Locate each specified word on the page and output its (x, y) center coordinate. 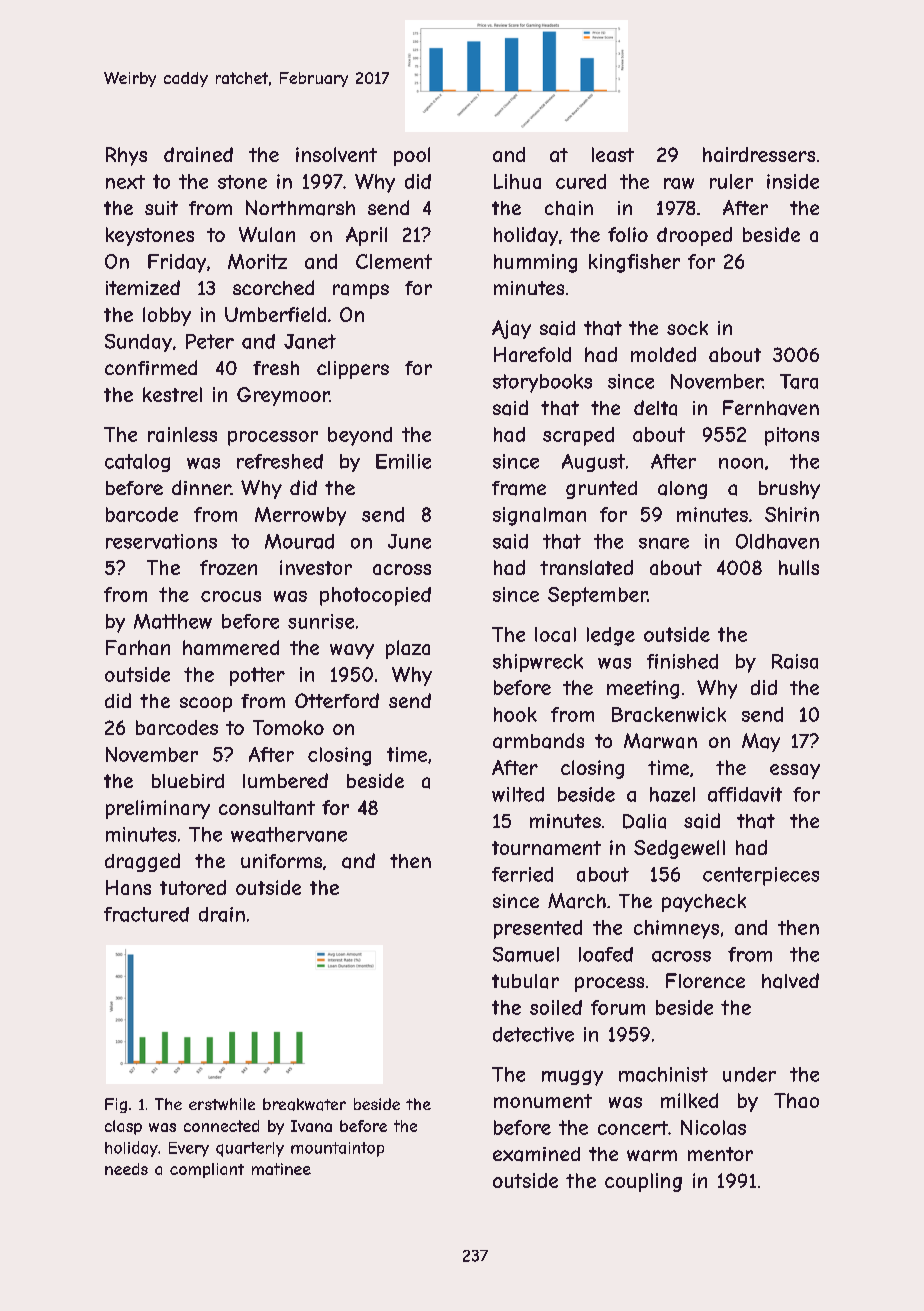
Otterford (337, 700)
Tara (799, 381)
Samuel (526, 954)
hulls (799, 567)
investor (316, 567)
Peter (210, 341)
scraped (578, 436)
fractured (146, 914)
